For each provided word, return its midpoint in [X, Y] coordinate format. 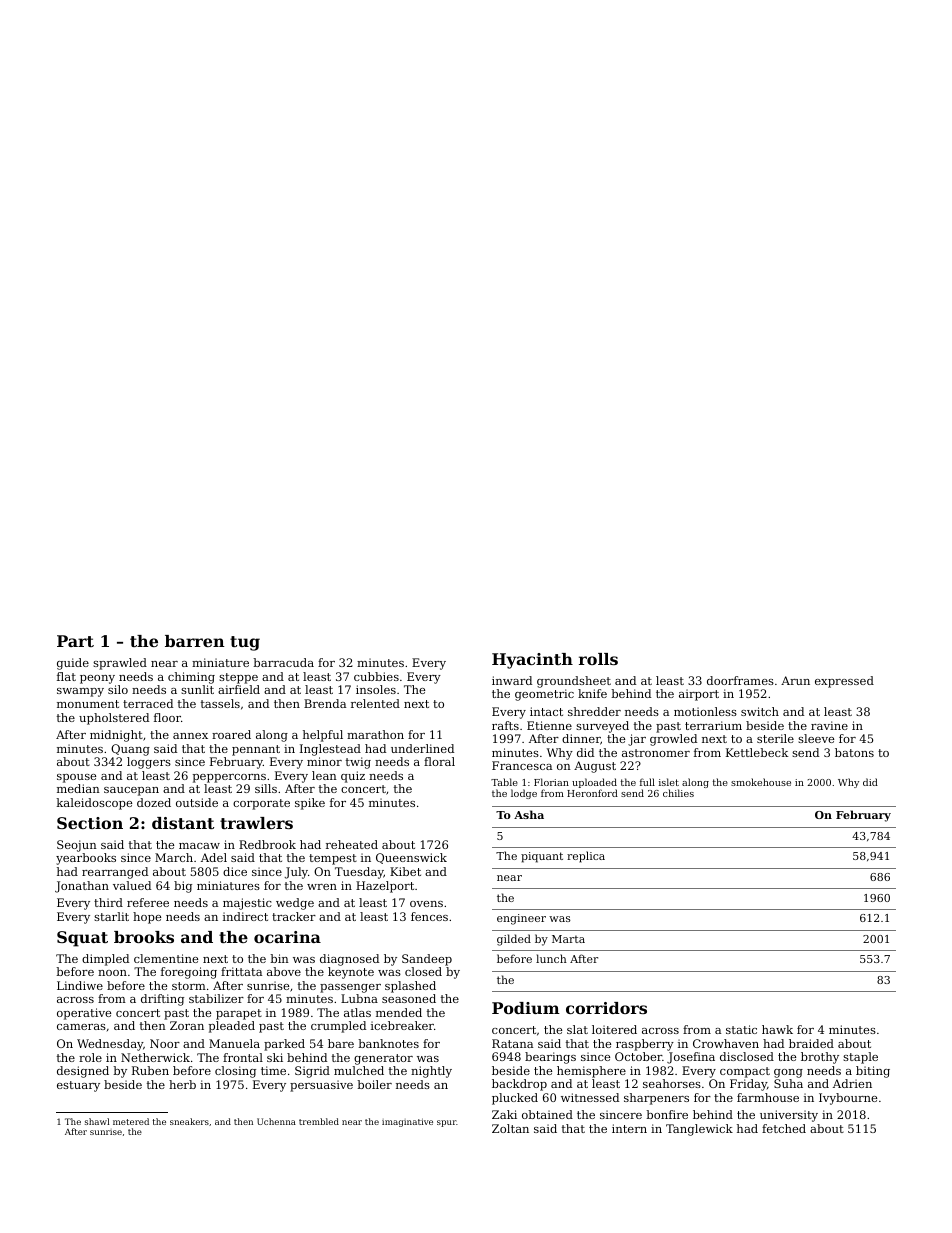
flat [66, 676]
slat [577, 1029]
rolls [598, 659]
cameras [81, 1027]
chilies [678, 793]
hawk [777, 1029]
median [78, 788]
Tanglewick [699, 1130]
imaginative [407, 1122]
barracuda [283, 662]
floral [439, 761]
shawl [97, 1121]
